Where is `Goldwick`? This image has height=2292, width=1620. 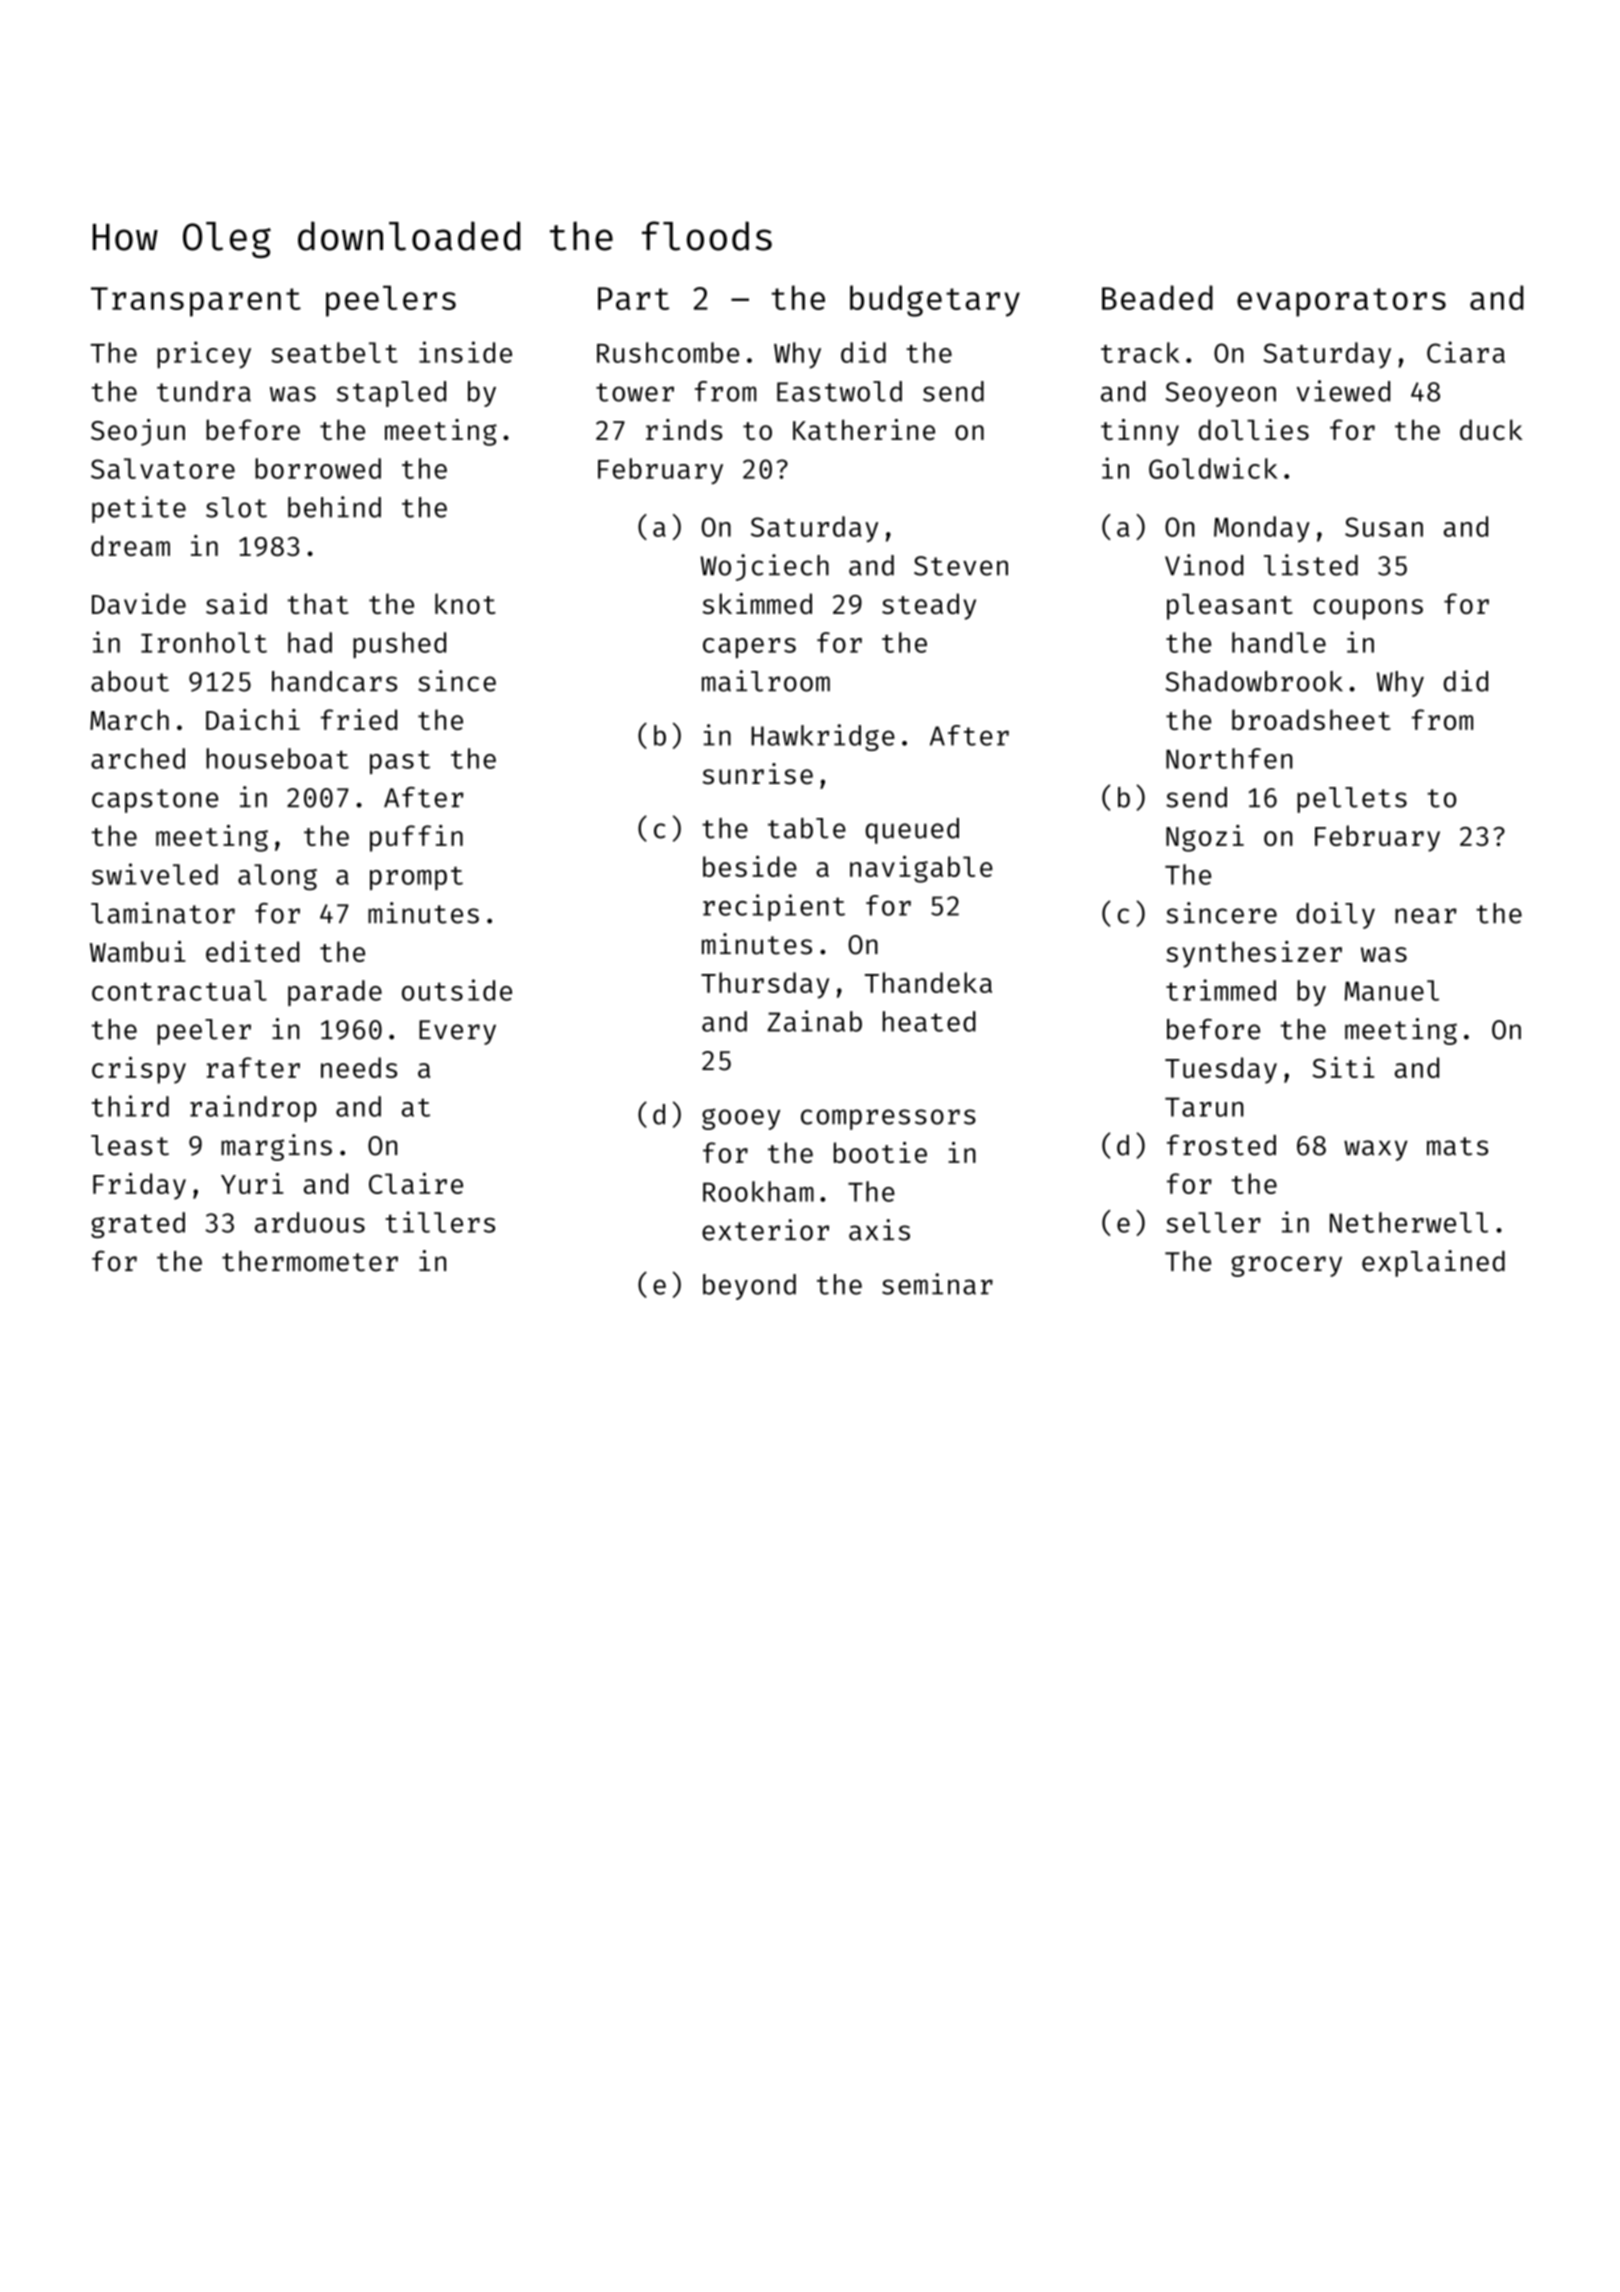
Goldwick is located at coordinates (1213, 468).
